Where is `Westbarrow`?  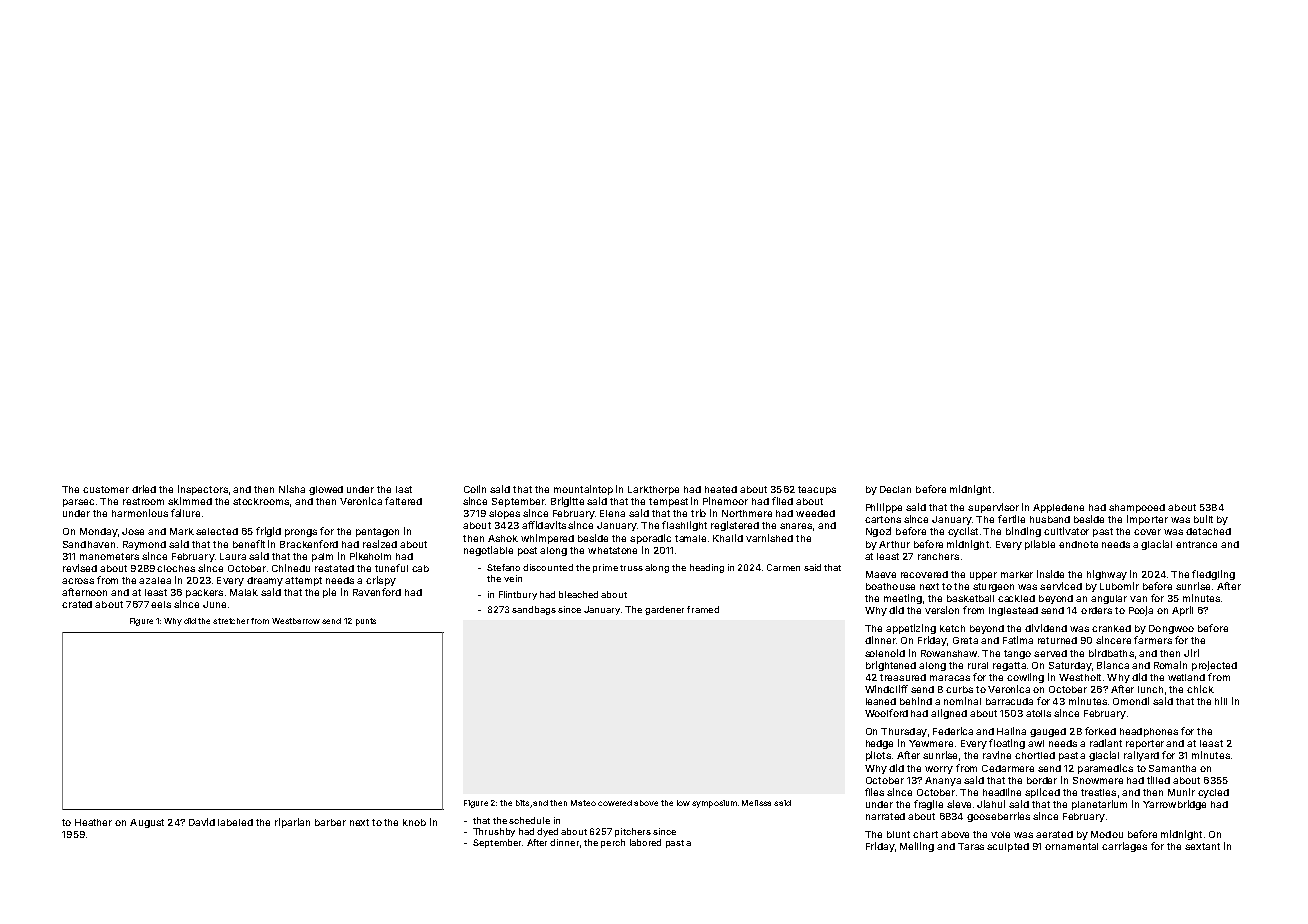 Westbarrow is located at coordinates (296, 621).
